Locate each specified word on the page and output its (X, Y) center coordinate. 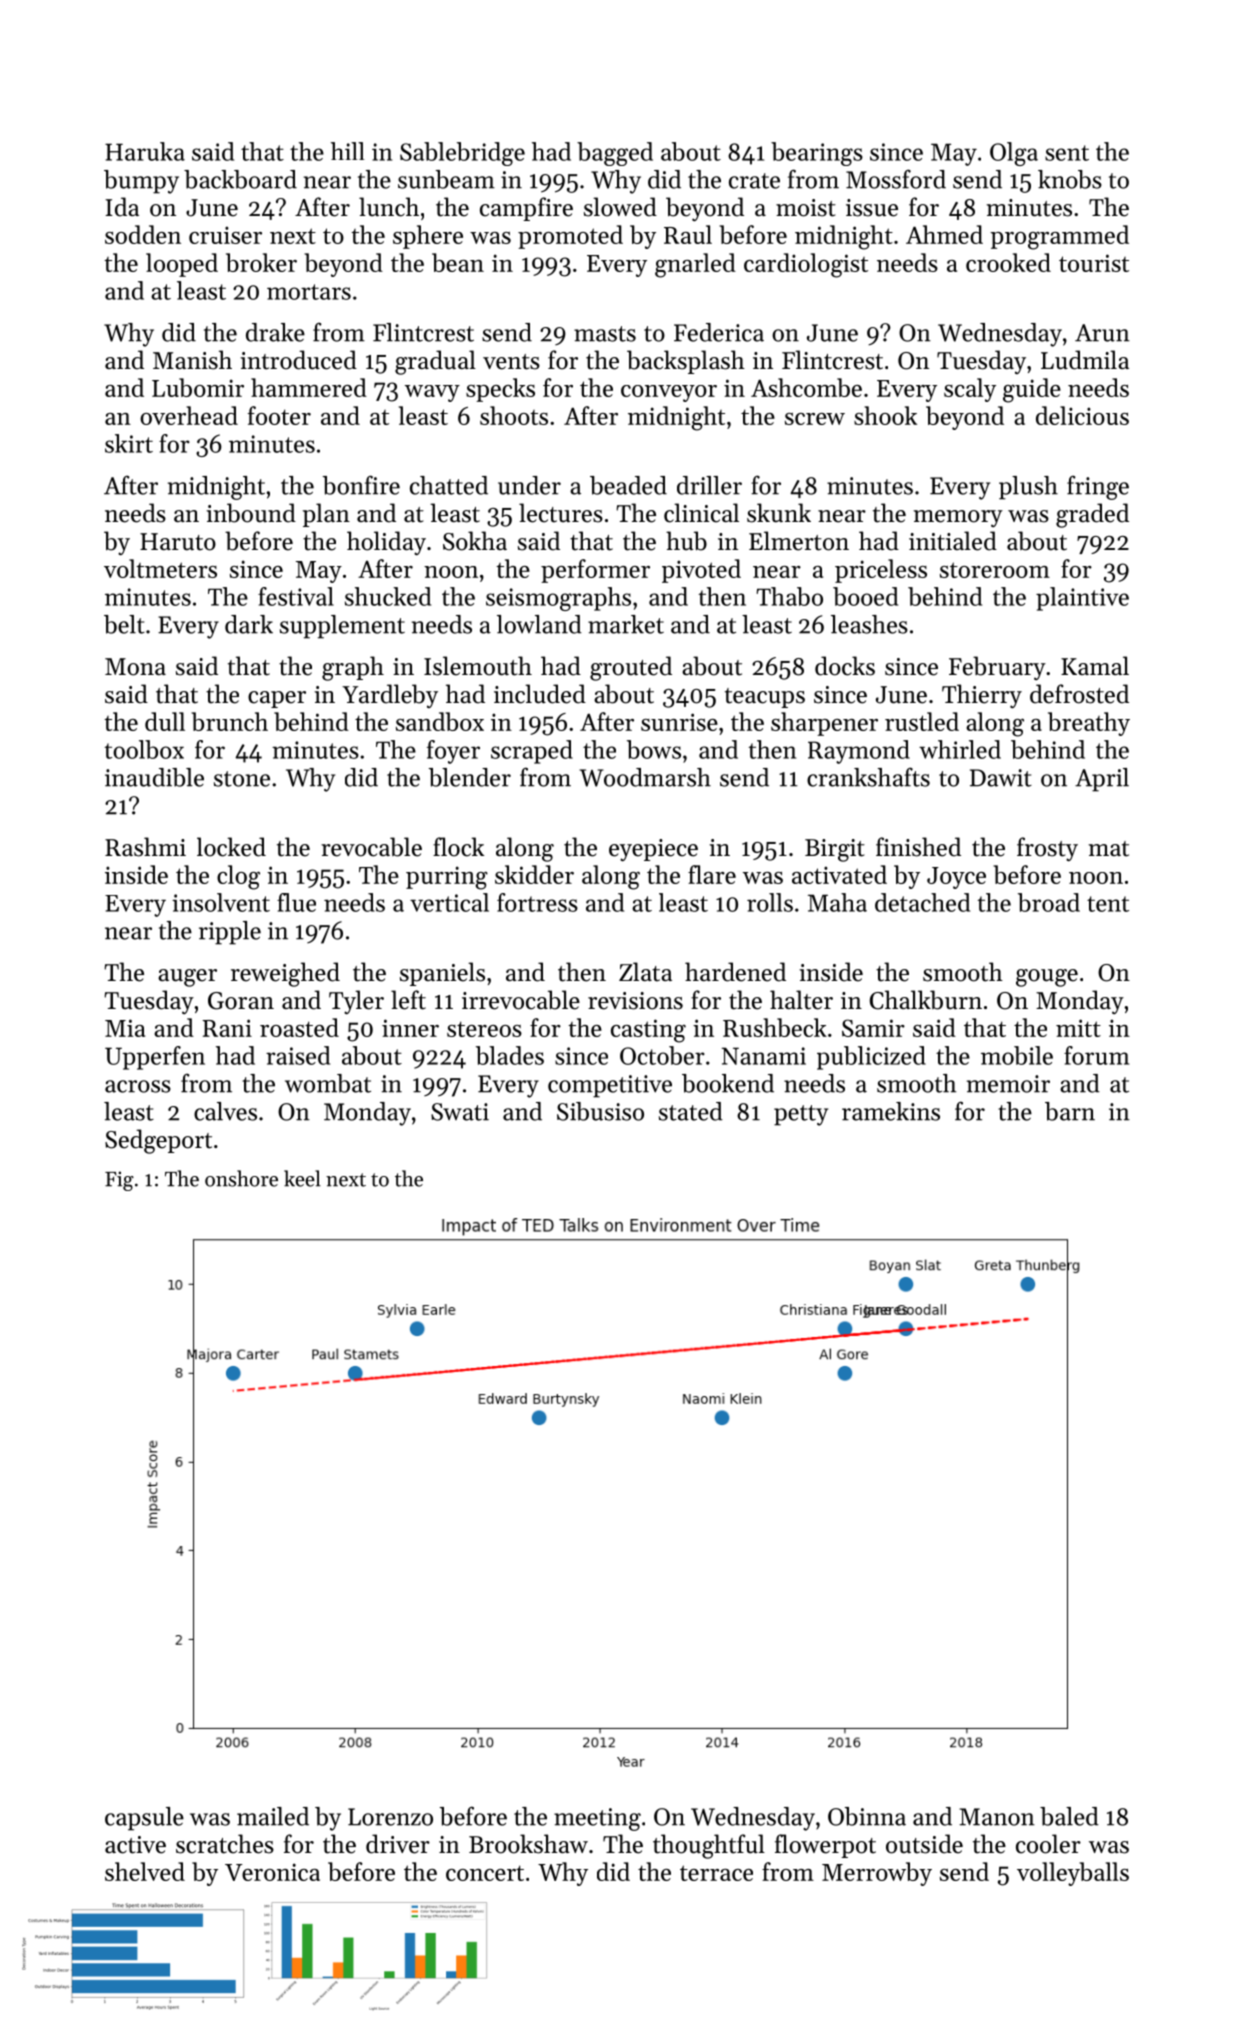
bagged (615, 154)
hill (348, 151)
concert (485, 1873)
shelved (145, 1871)
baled (1069, 1816)
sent (1067, 153)
